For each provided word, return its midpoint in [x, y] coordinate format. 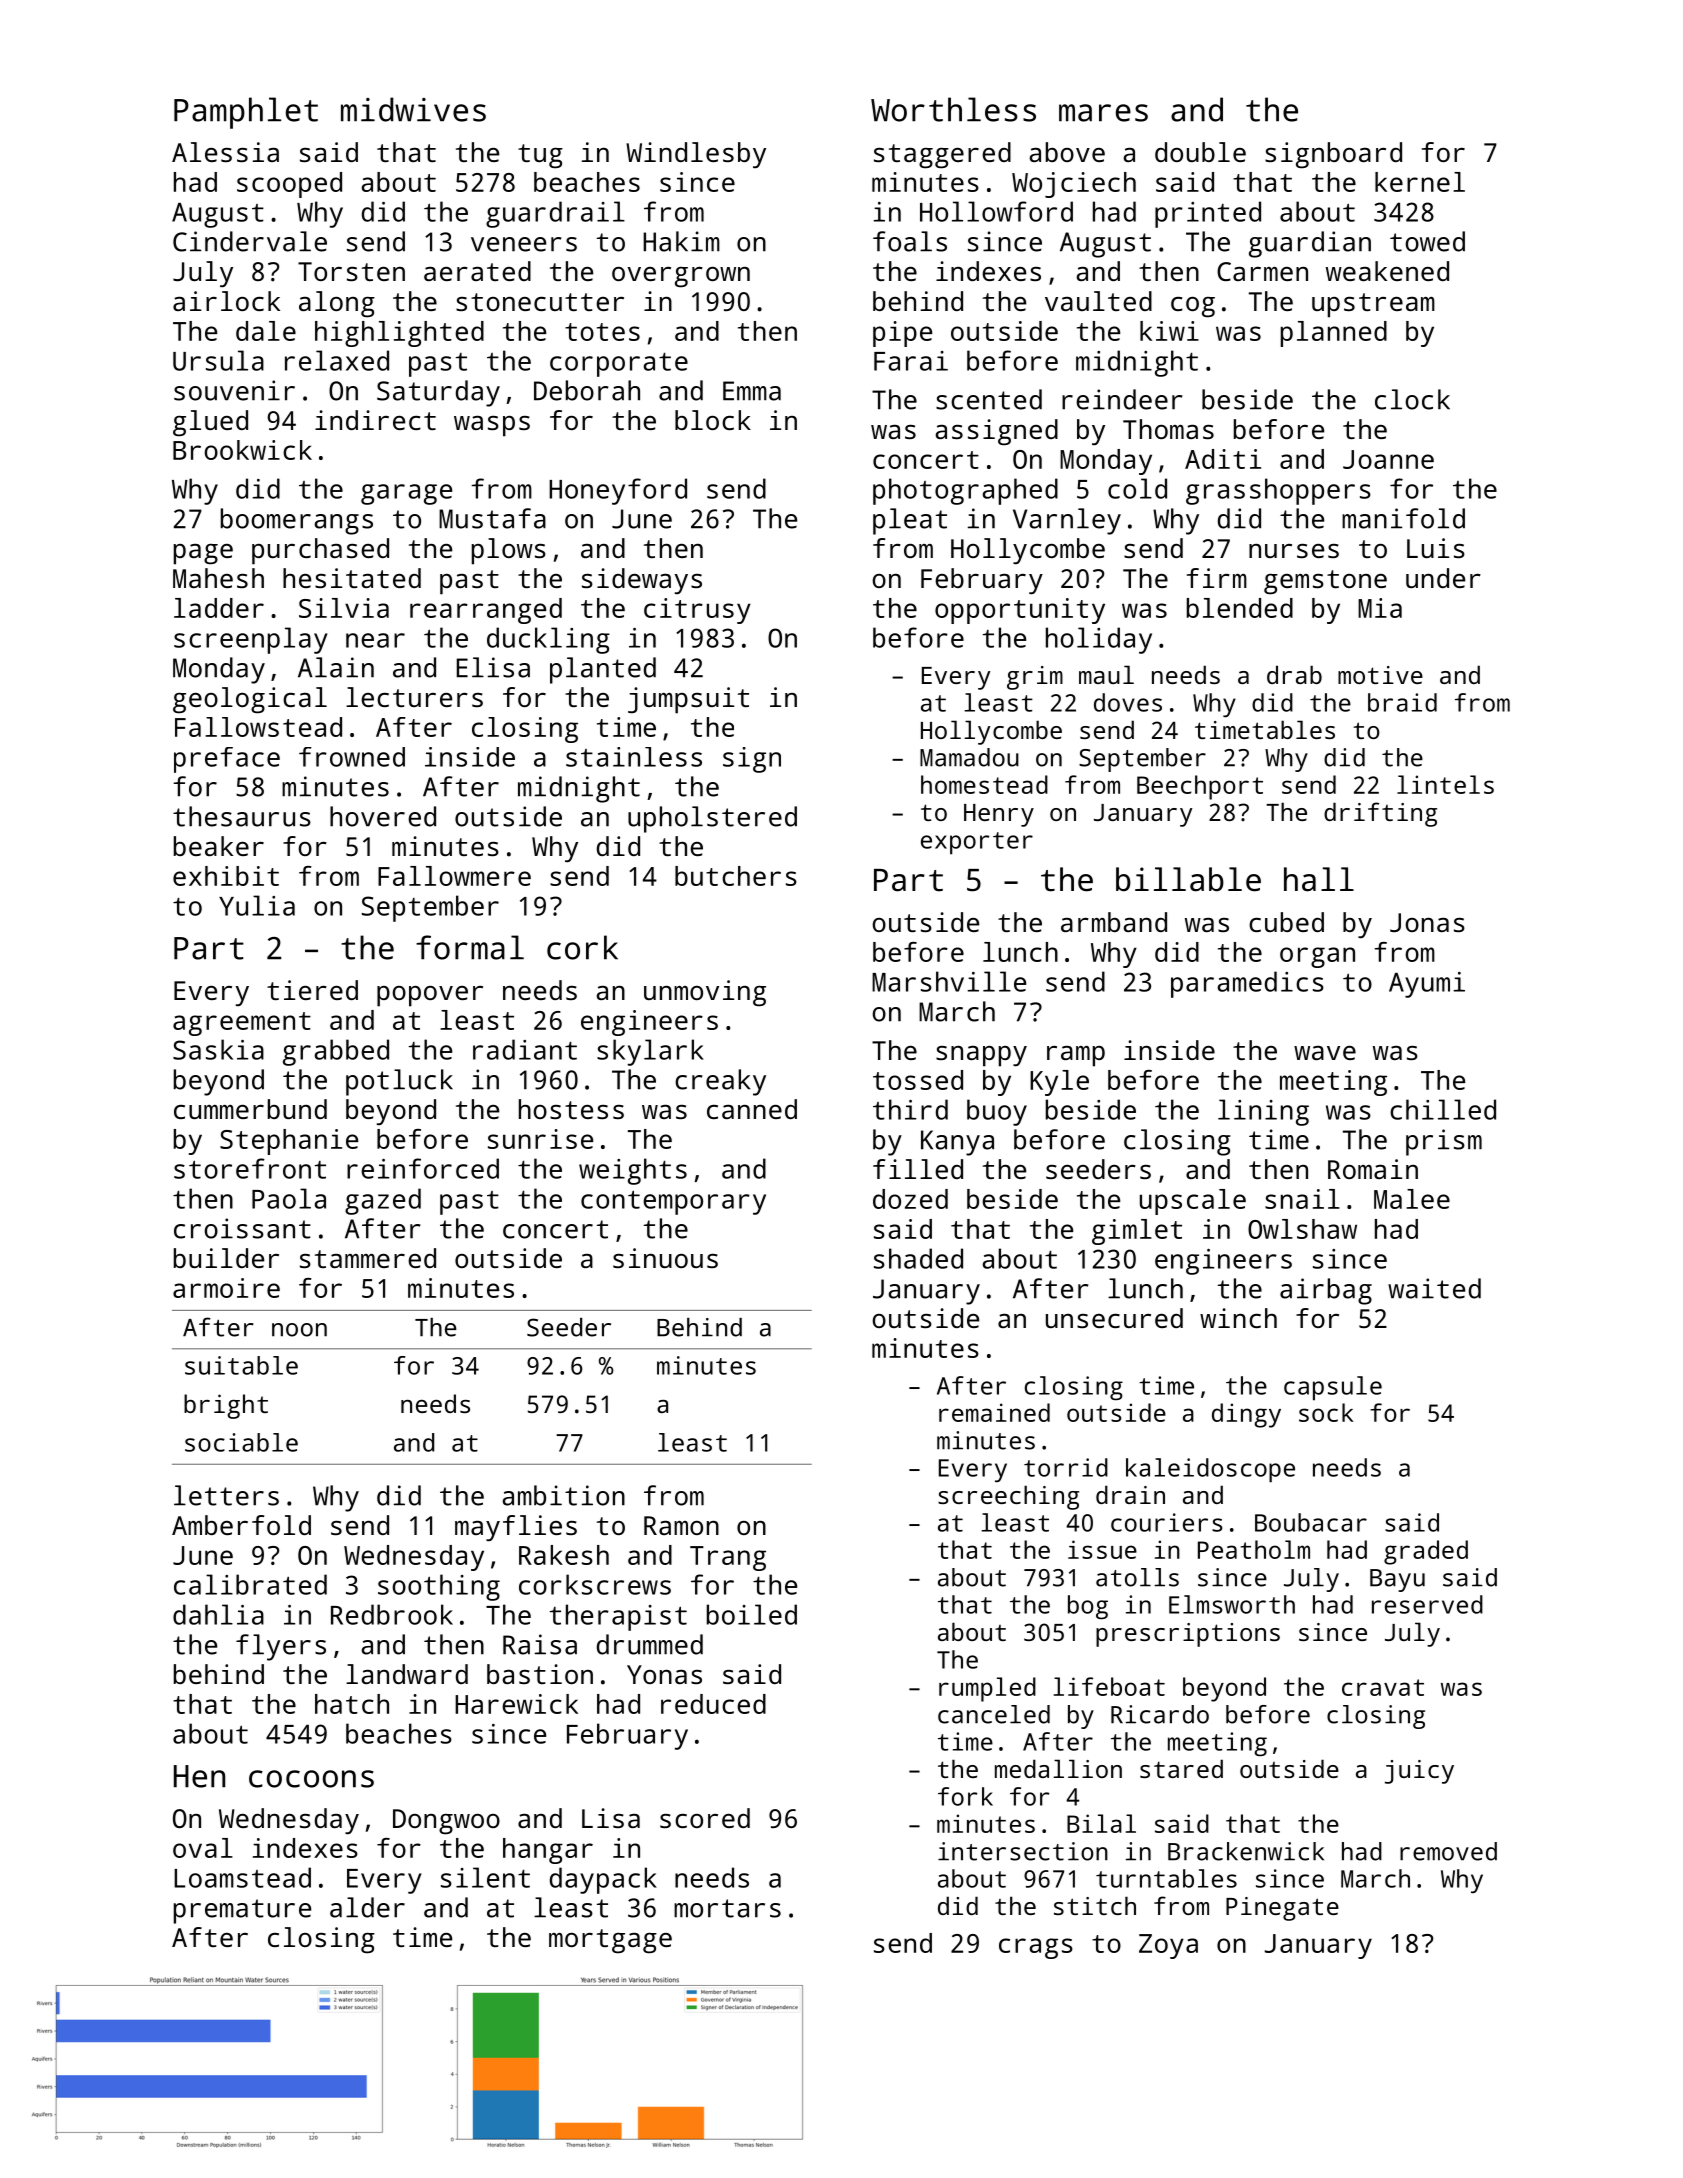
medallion [1058, 1768]
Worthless [953, 109]
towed [1427, 241]
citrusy [697, 611]
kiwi [1169, 331]
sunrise [540, 1139]
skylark [650, 1052]
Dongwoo [446, 1822]
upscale [1193, 1202]
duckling [548, 640]
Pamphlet [246, 113]
